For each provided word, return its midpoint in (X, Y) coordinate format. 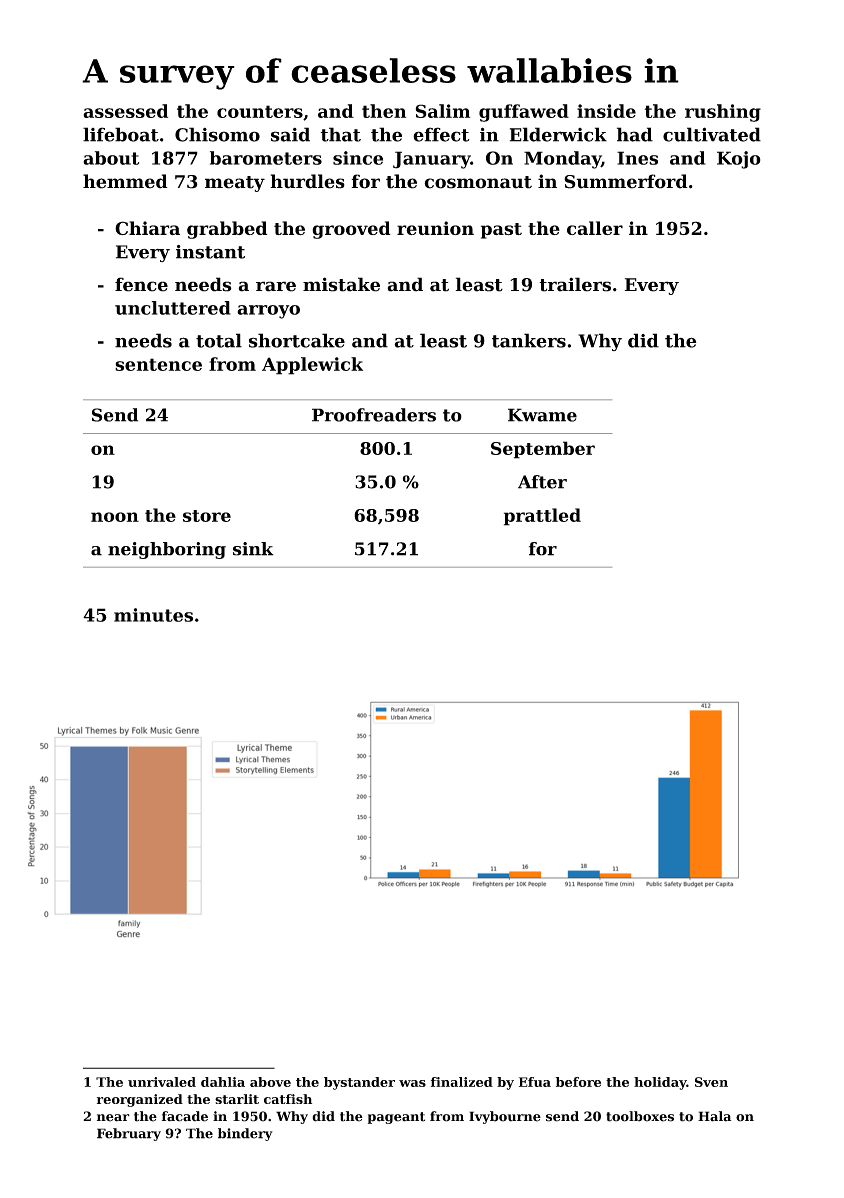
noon (115, 517)
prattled (542, 517)
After (542, 482)
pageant (396, 1118)
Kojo (739, 160)
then (384, 111)
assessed (125, 111)
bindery (245, 1134)
